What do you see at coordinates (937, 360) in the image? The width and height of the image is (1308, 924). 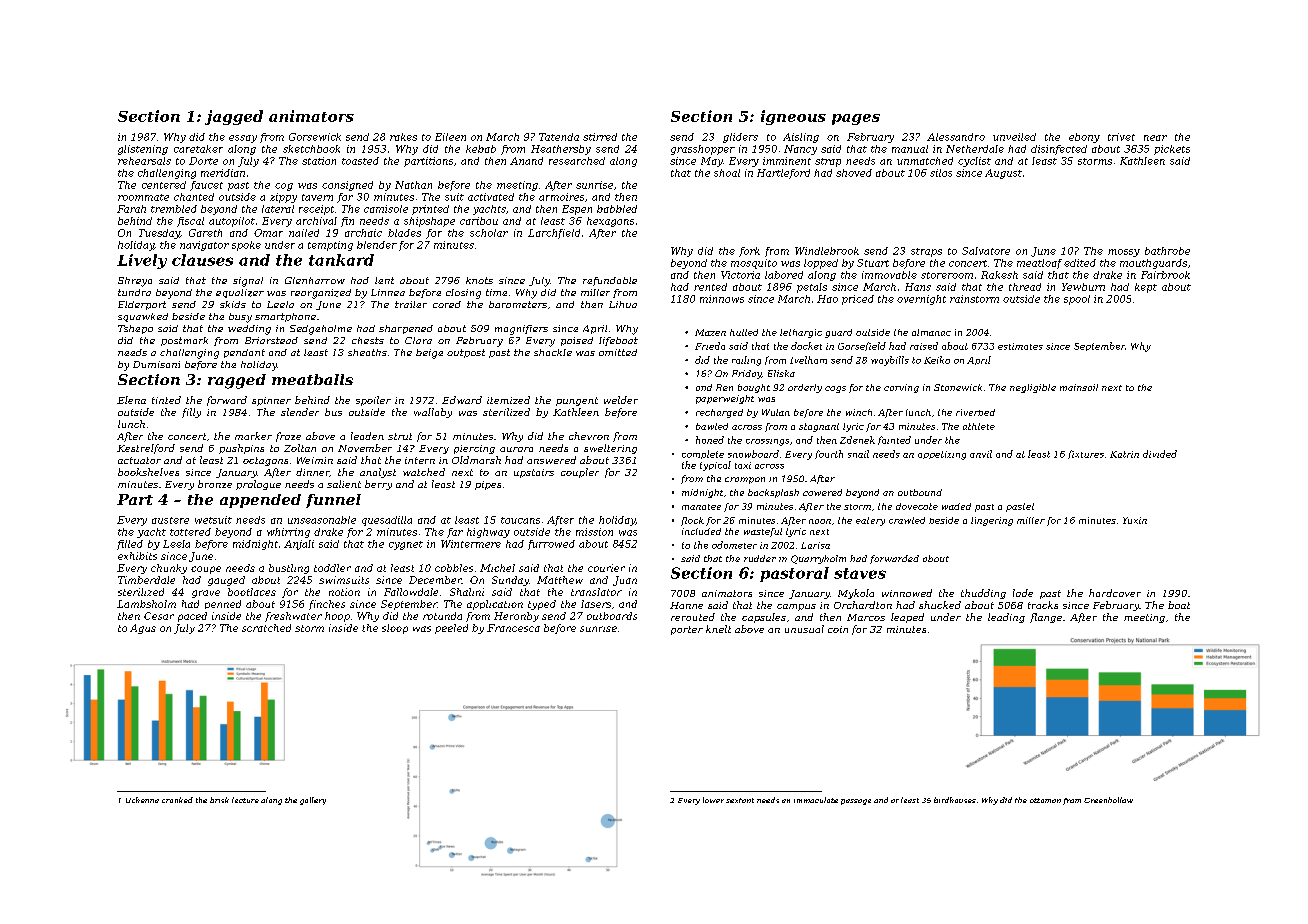 I see `Keiko` at bounding box center [937, 360].
